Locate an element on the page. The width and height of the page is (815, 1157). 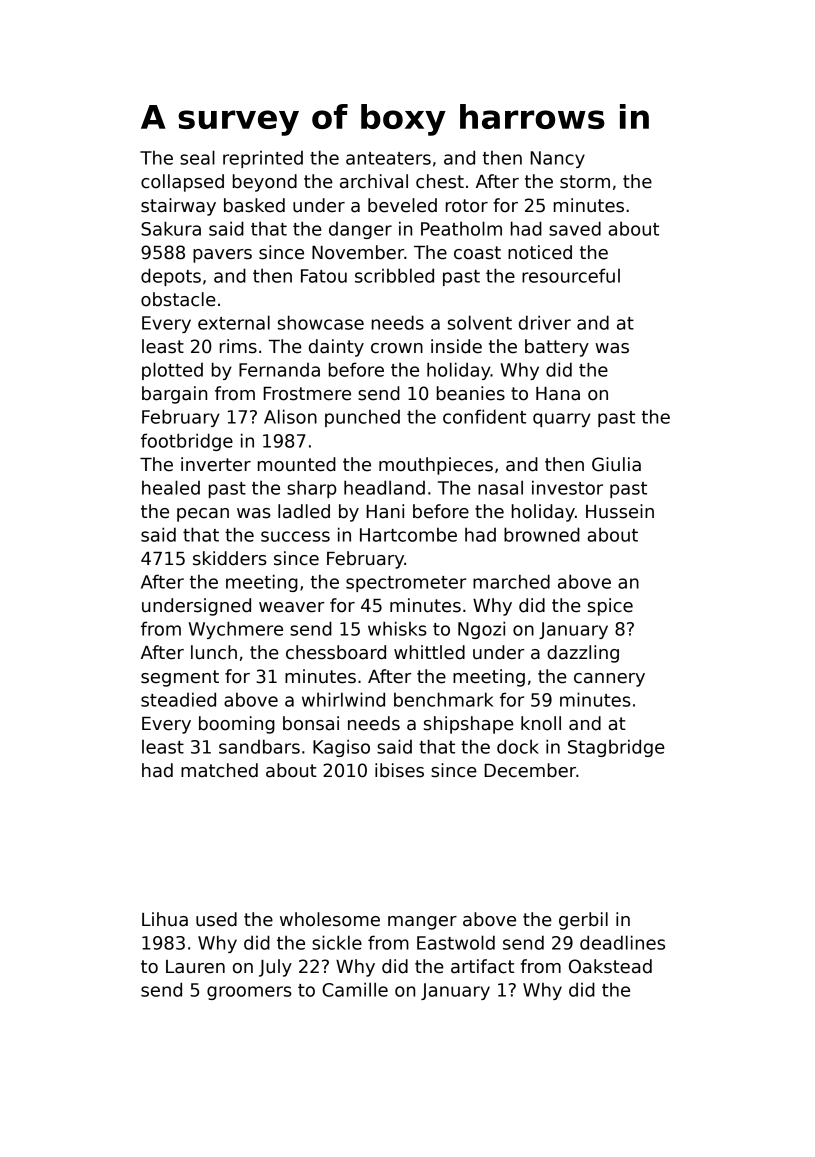
pavers is located at coordinates (222, 256).
